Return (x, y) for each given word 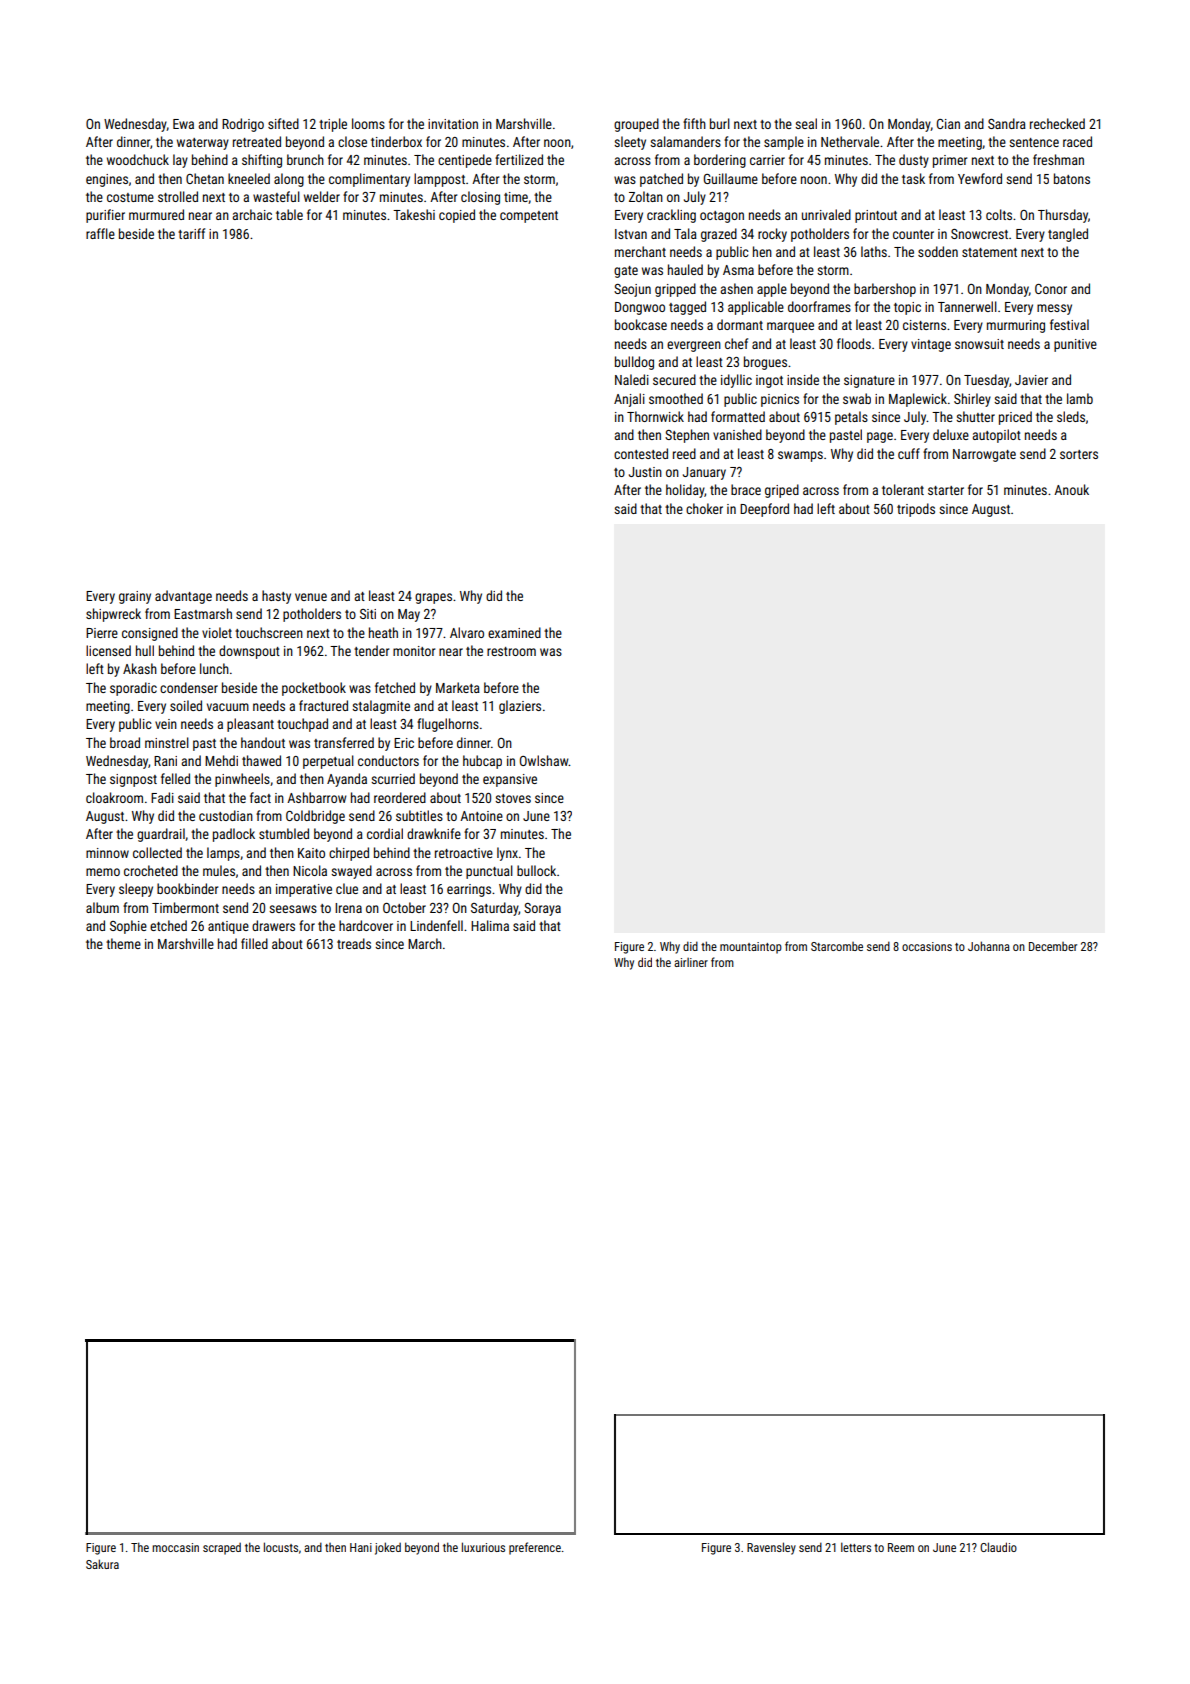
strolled (178, 196)
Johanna (989, 946)
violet (217, 632)
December (1053, 946)
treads (354, 943)
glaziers (520, 707)
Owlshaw (544, 760)
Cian (948, 124)
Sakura (102, 1564)
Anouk (1071, 489)
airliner (691, 962)
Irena (348, 908)
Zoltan (646, 196)
